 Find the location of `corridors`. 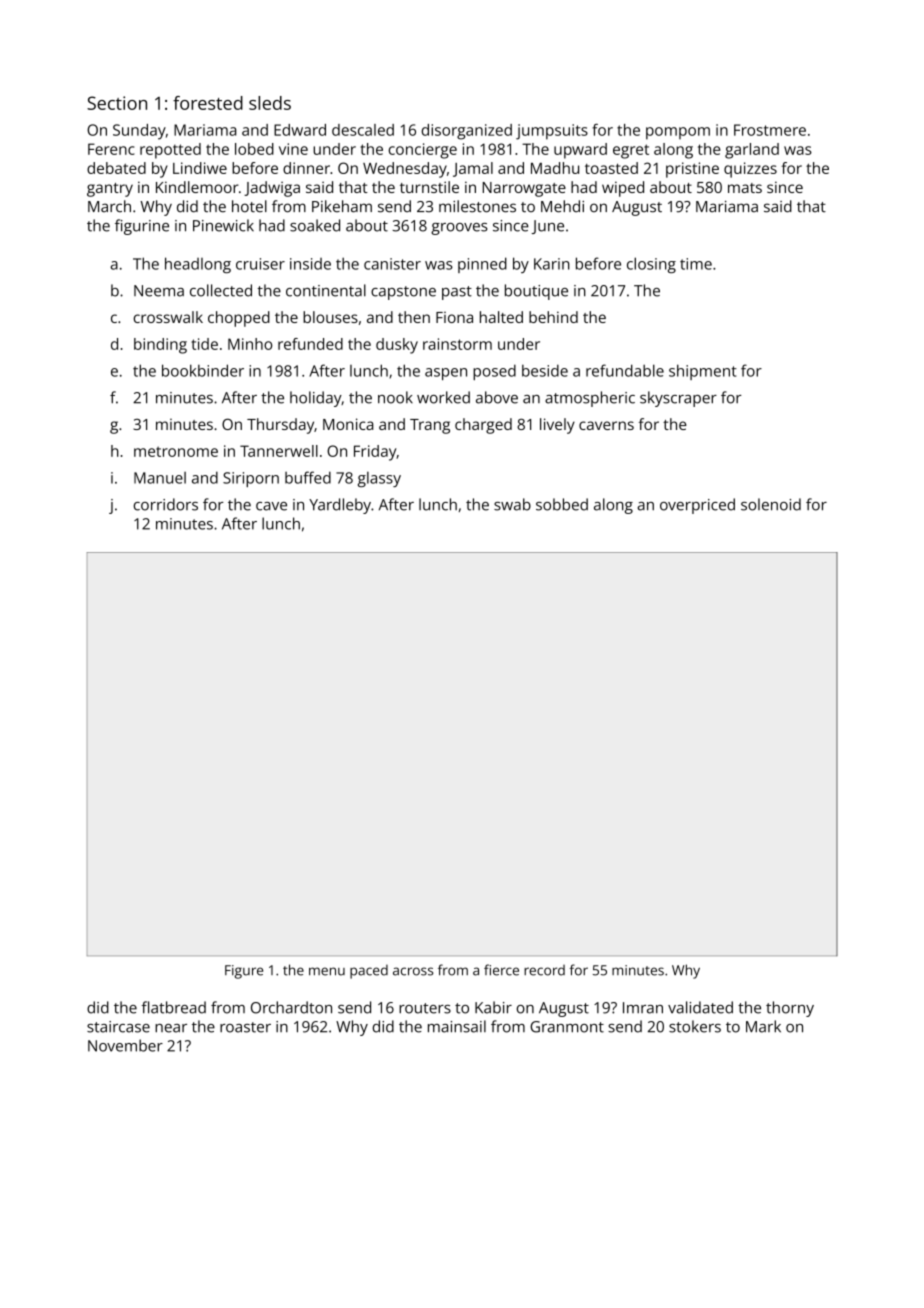

corridors is located at coordinates (166, 504).
